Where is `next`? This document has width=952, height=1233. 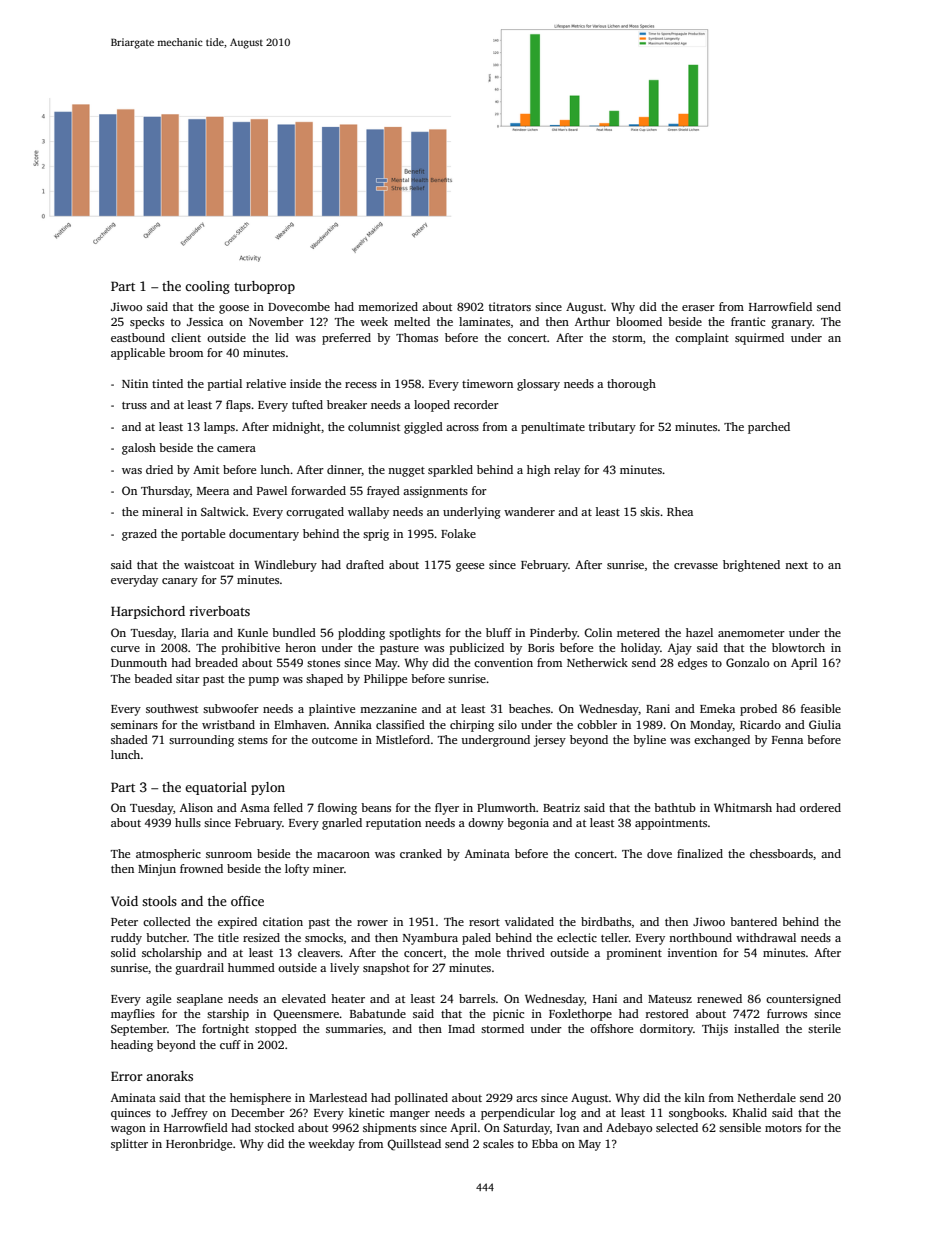 next is located at coordinates (796, 565).
